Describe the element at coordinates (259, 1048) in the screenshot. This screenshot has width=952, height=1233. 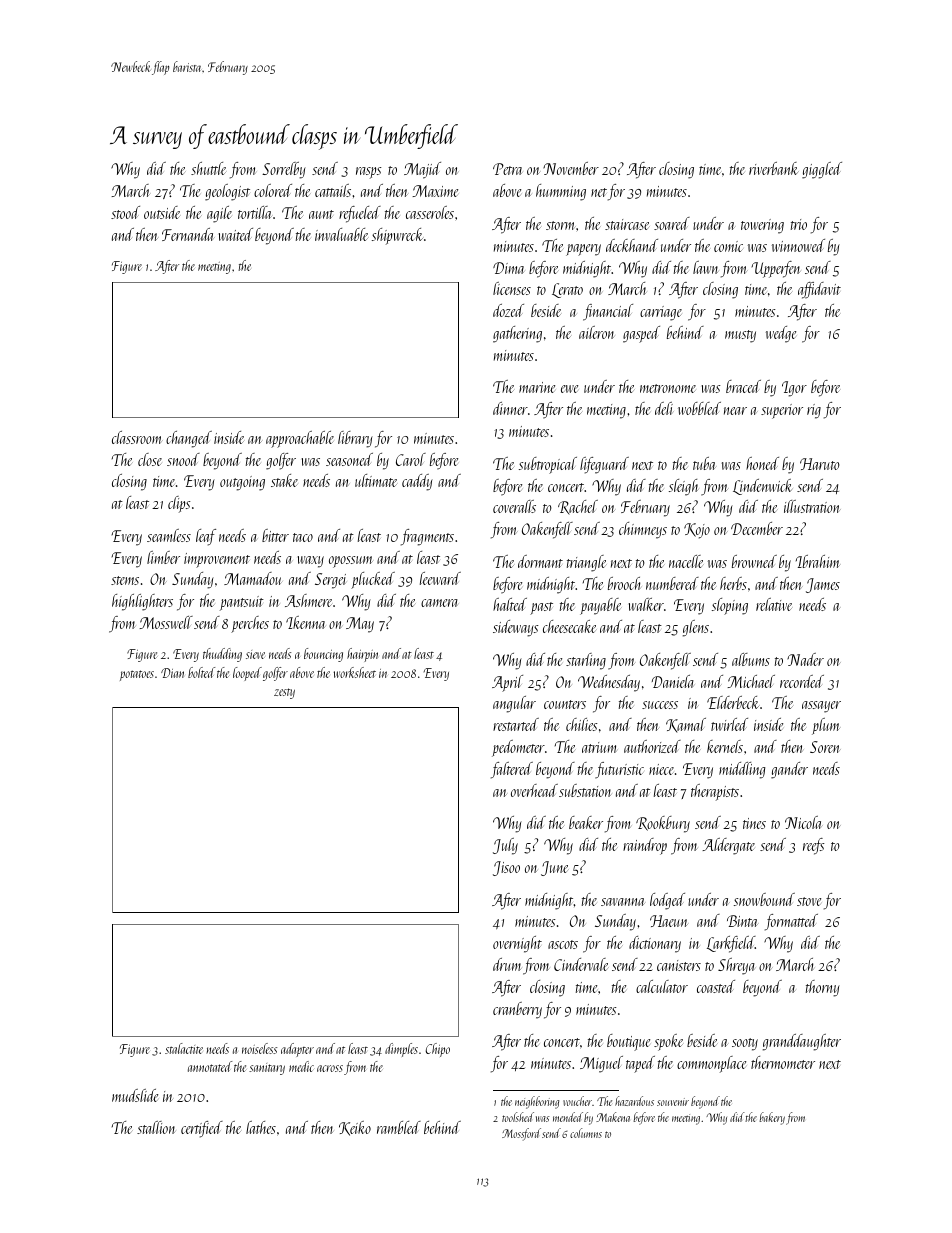
I see `noiseless` at that location.
